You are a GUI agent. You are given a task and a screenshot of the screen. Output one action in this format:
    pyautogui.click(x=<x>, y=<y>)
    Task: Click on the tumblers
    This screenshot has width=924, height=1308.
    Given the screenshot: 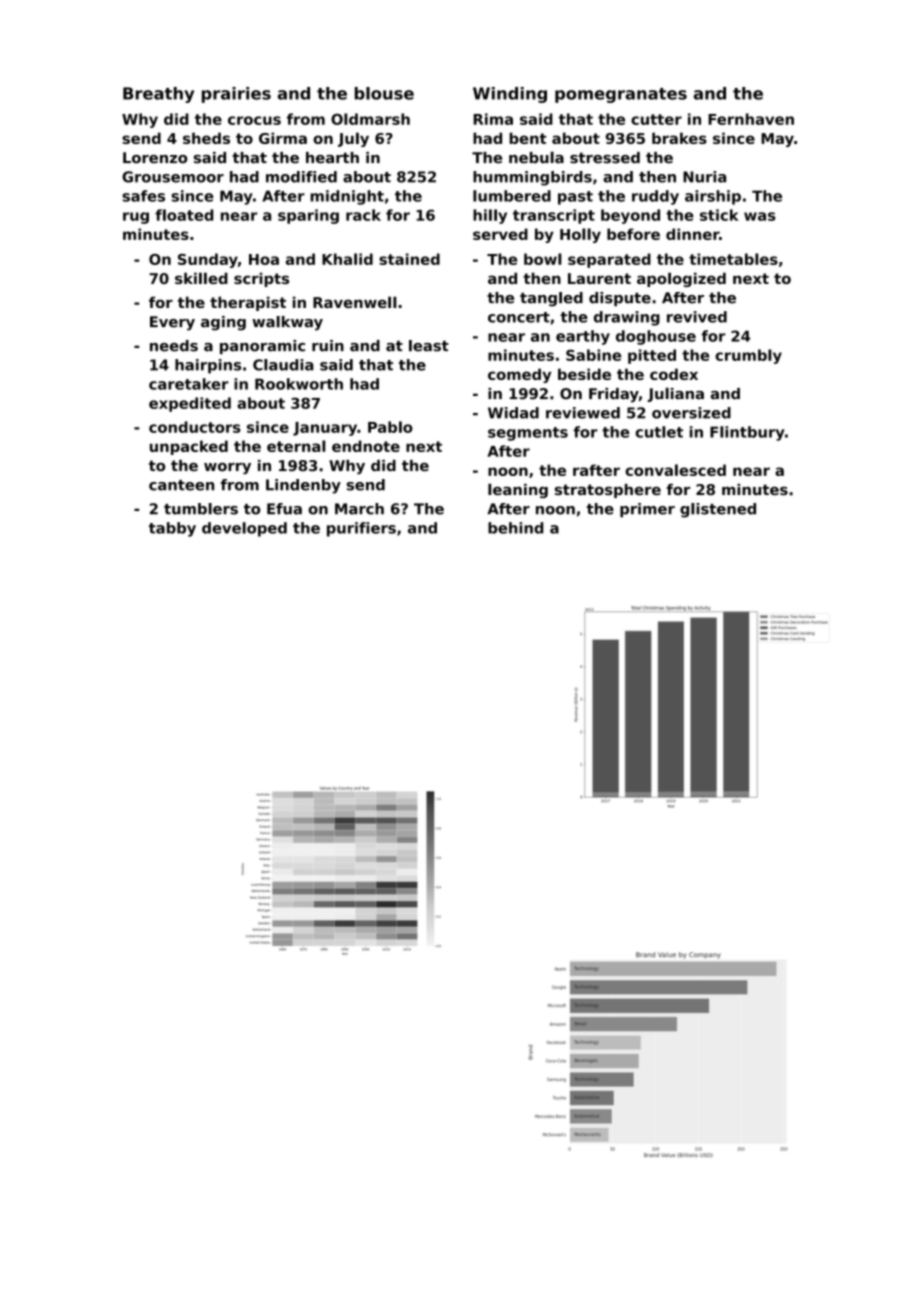 What is the action you would take?
    pyautogui.click(x=201, y=509)
